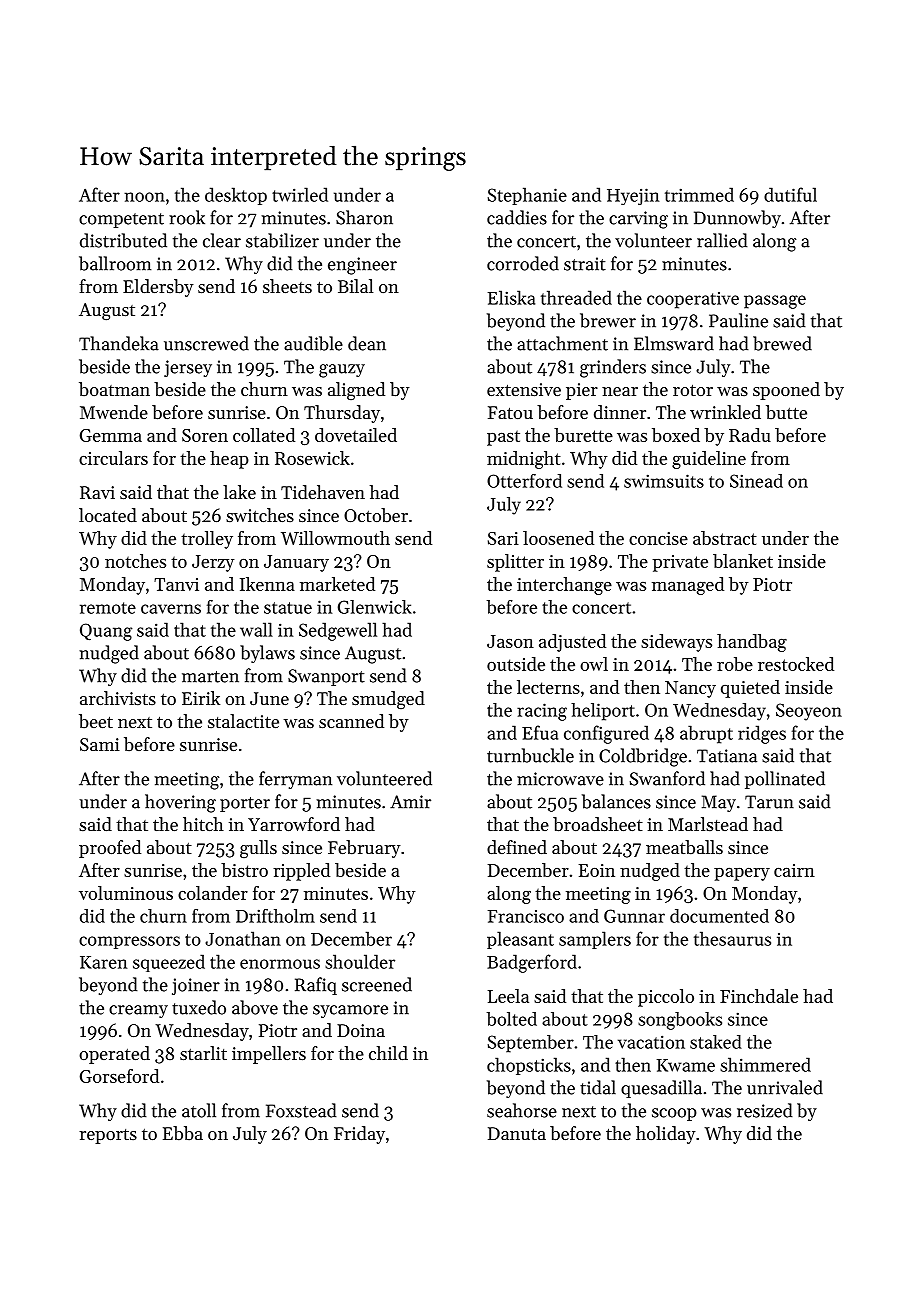  I want to click on holiday, so click(666, 1135).
